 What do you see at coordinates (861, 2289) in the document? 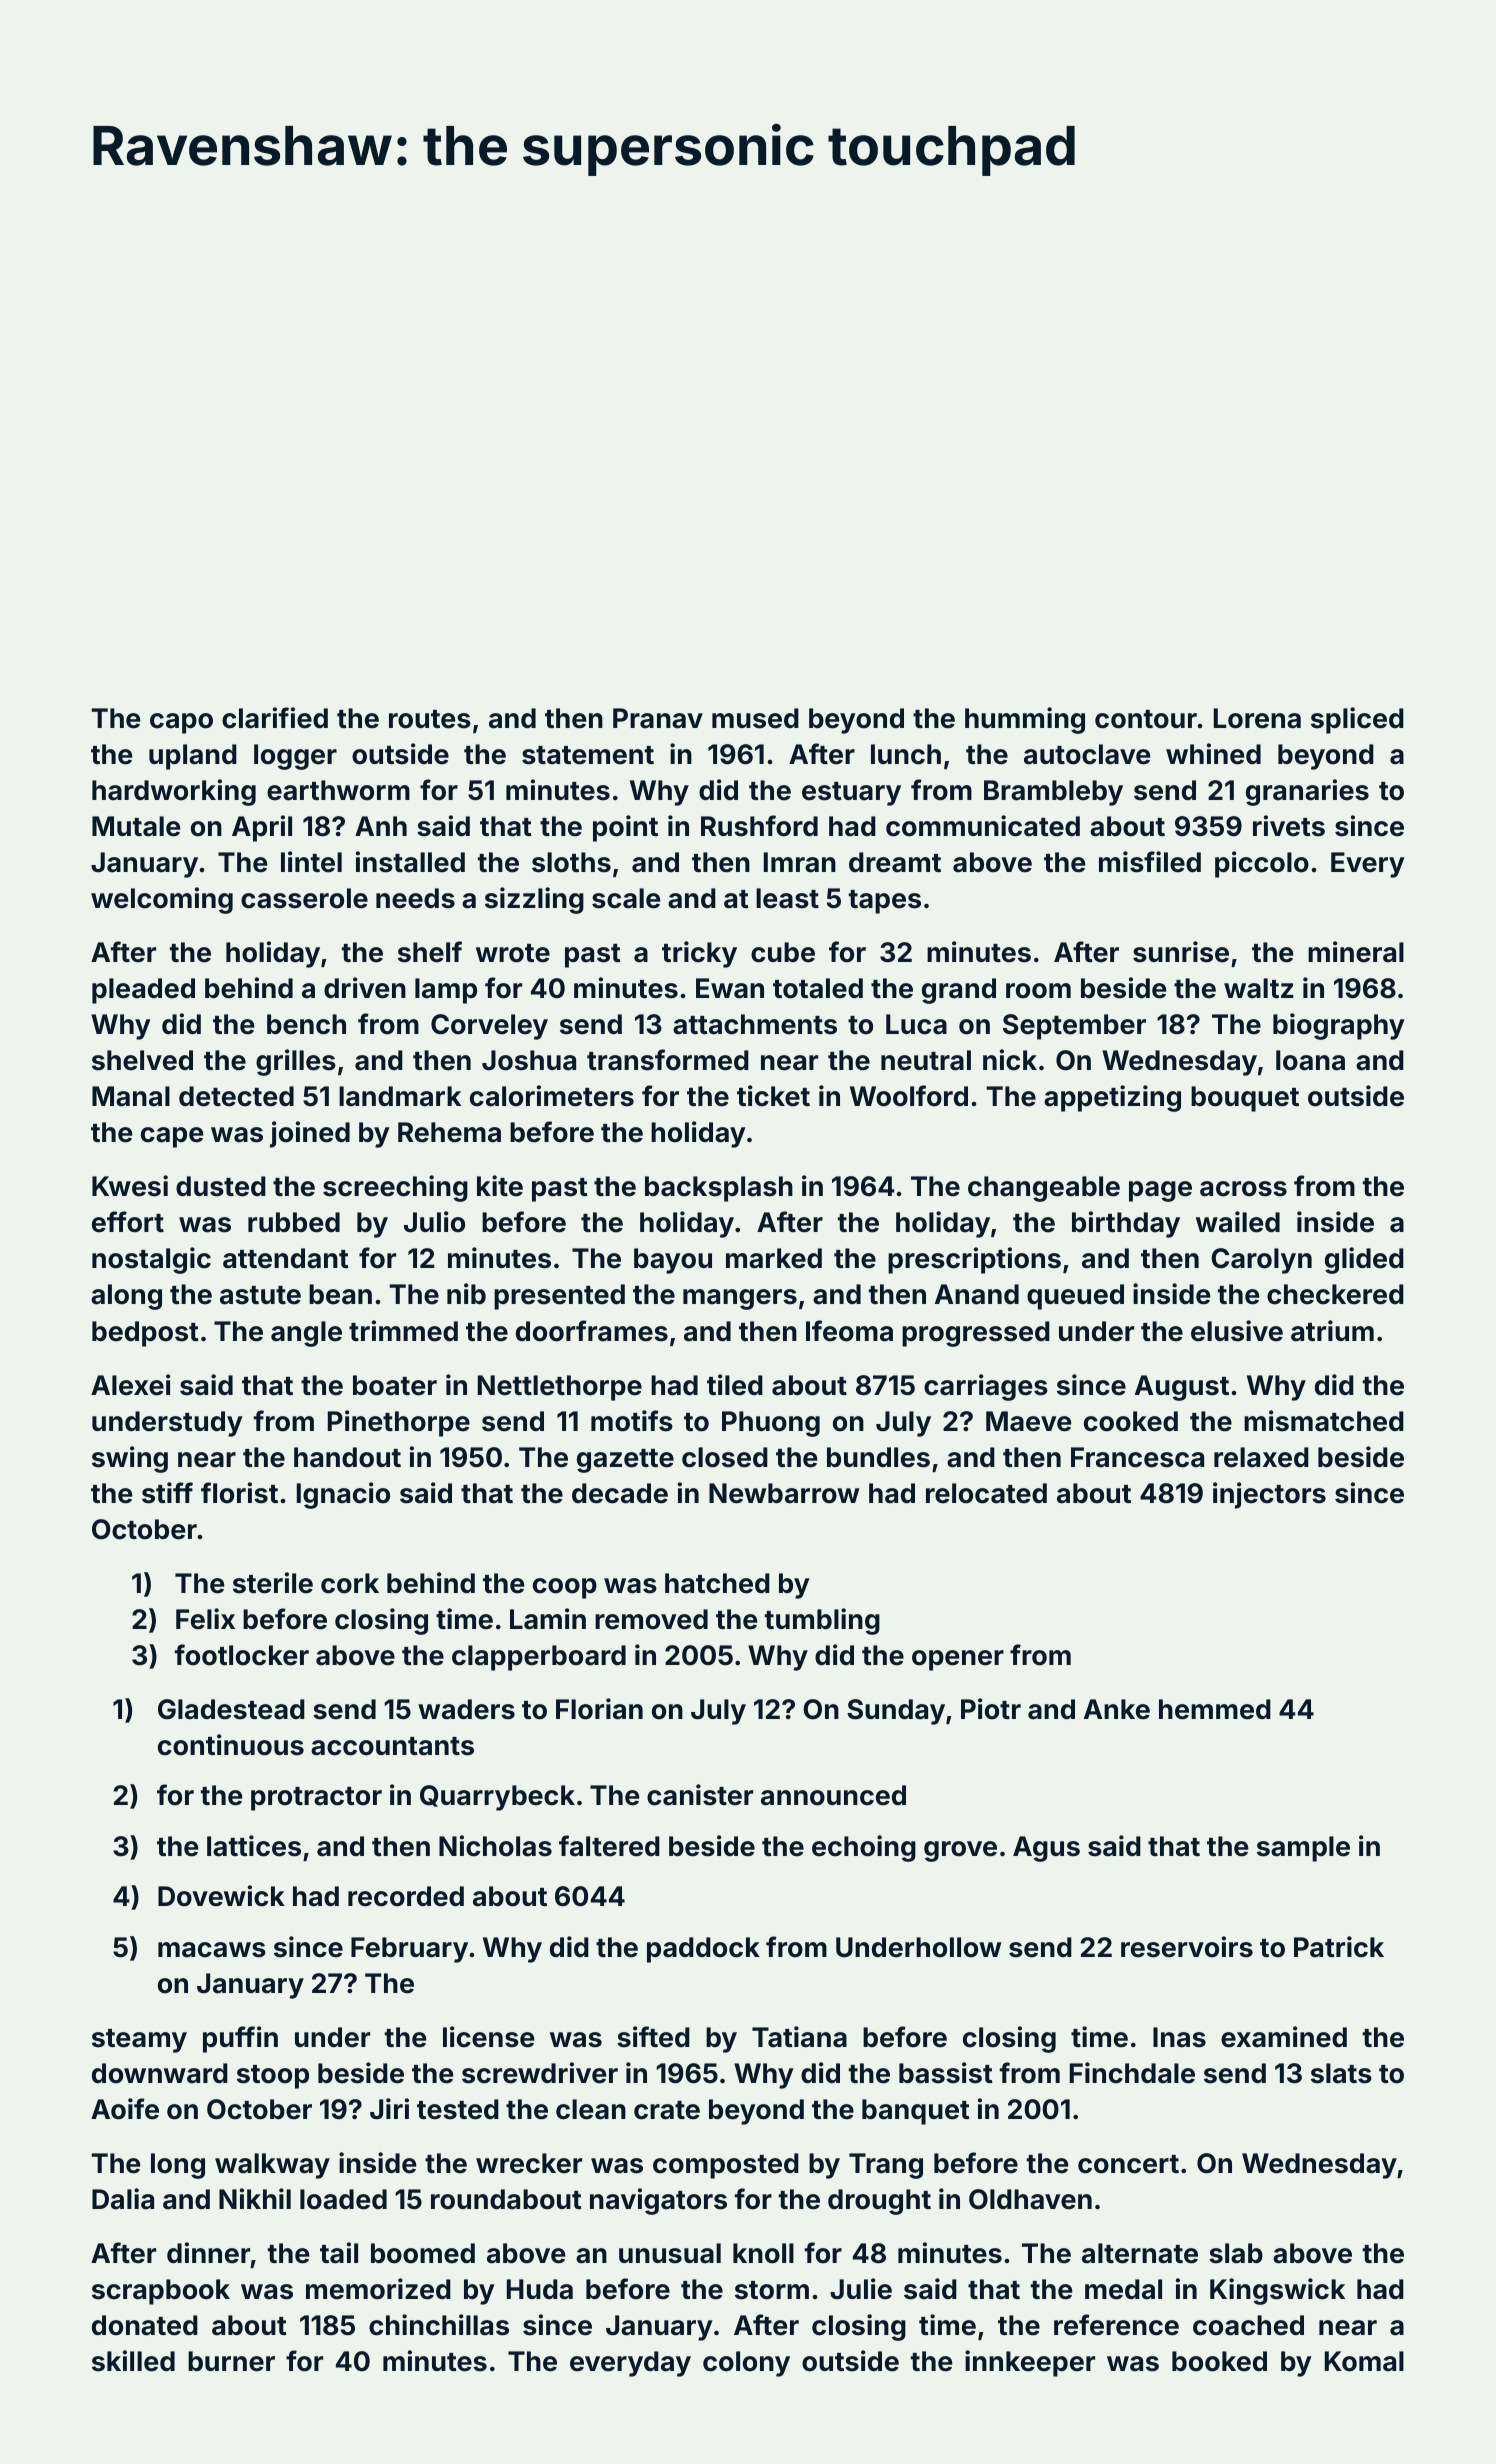
I see `Julie` at bounding box center [861, 2289].
